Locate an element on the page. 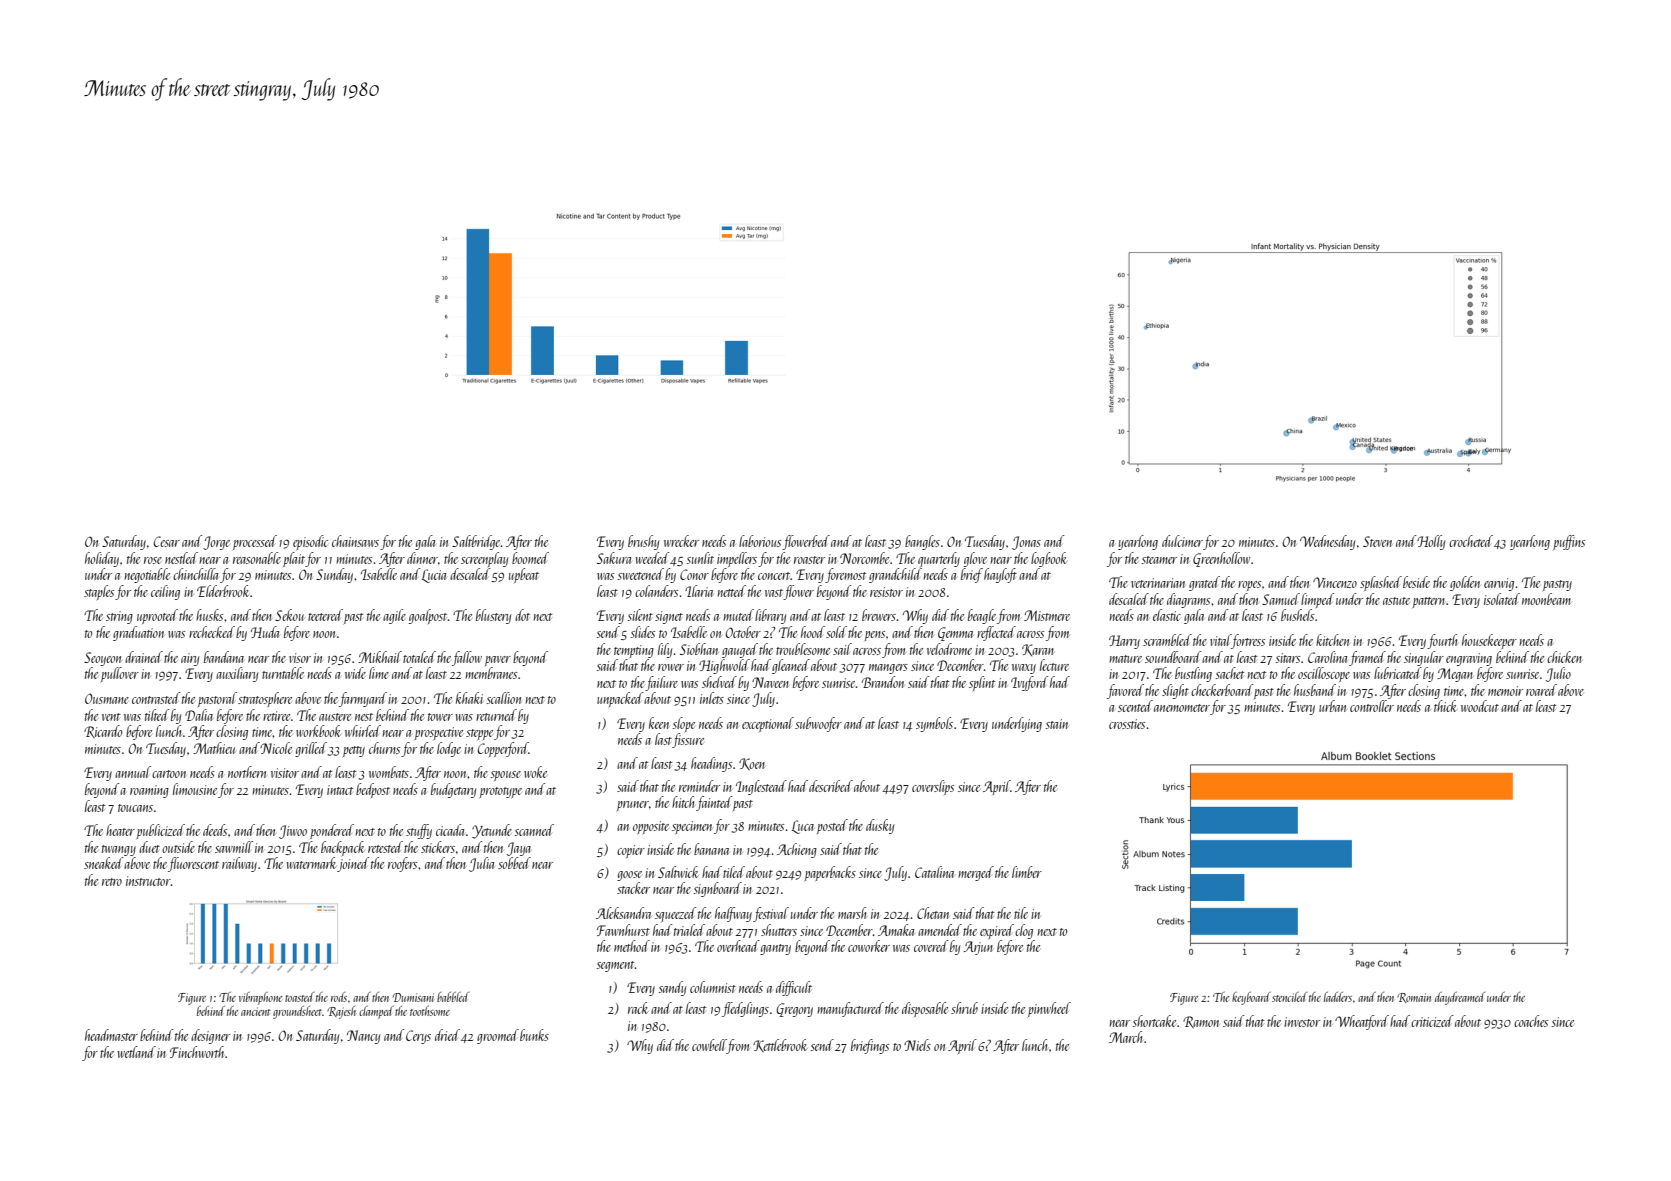 The image size is (1671, 1181). coaches is located at coordinates (1531, 1021).
